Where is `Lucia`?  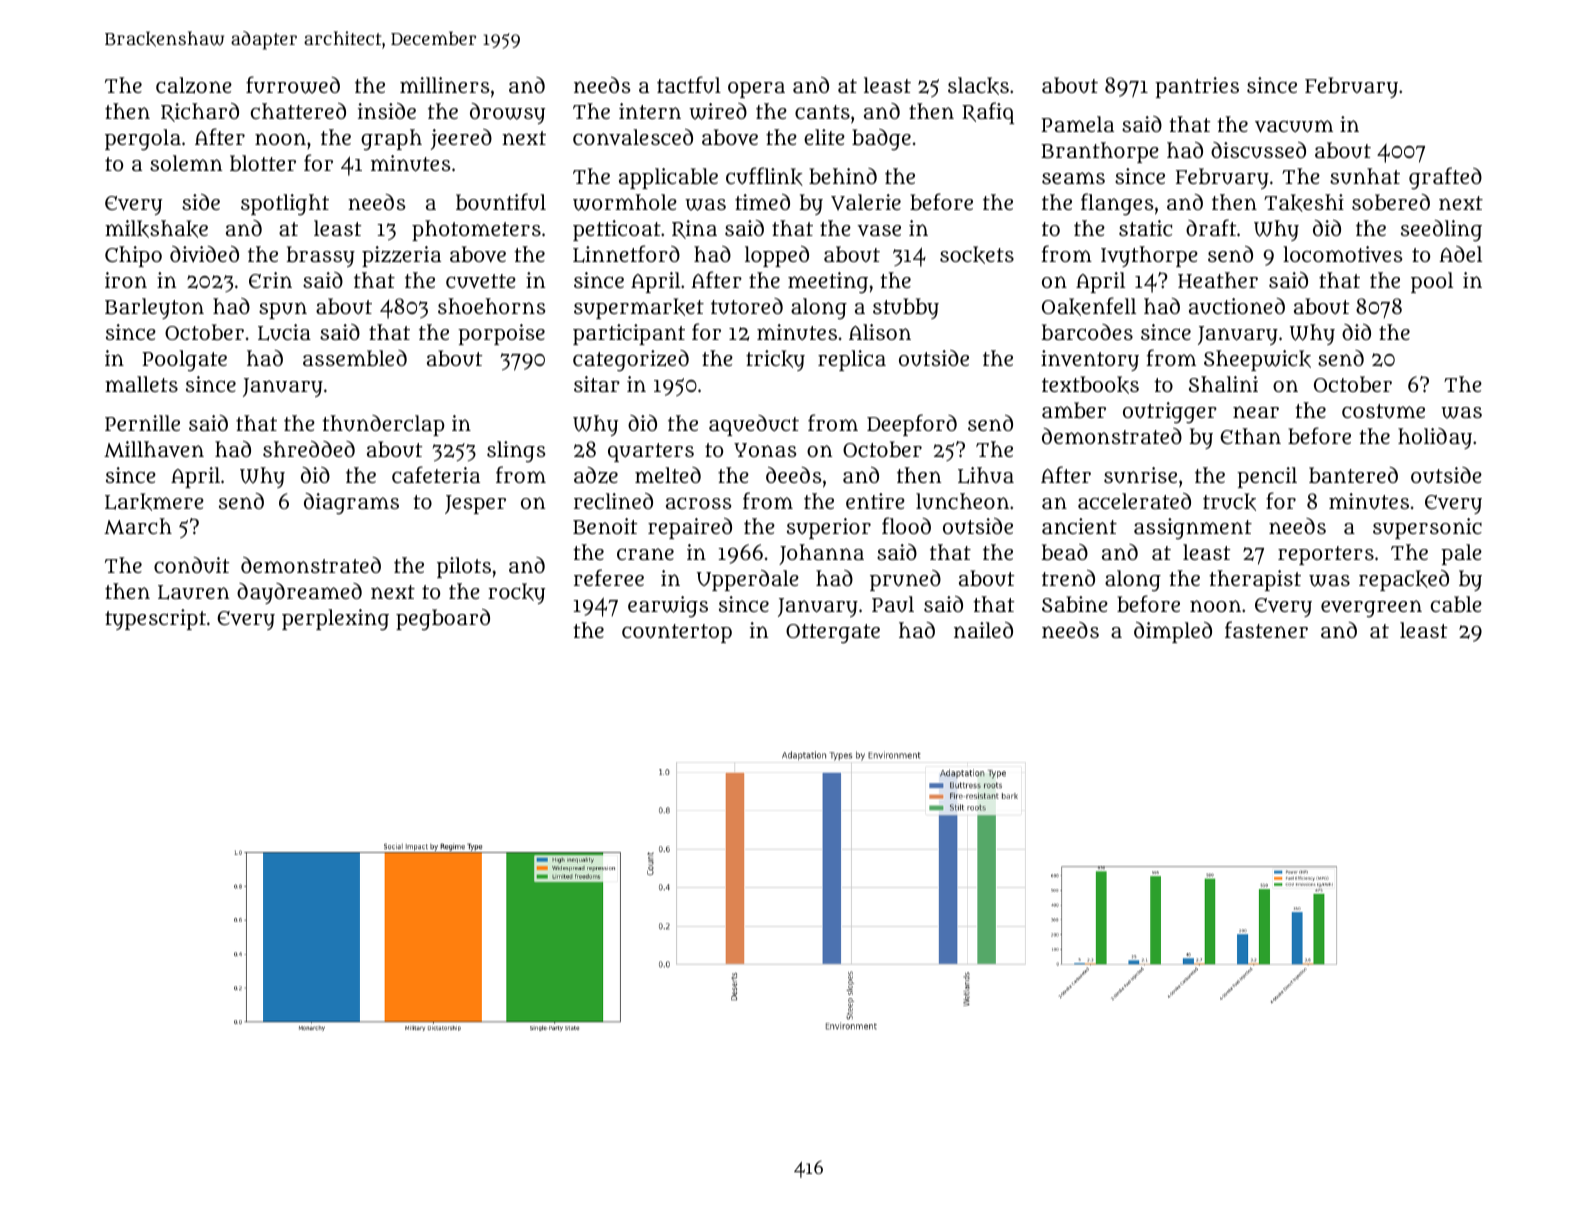
Lucia is located at coordinates (284, 332).
